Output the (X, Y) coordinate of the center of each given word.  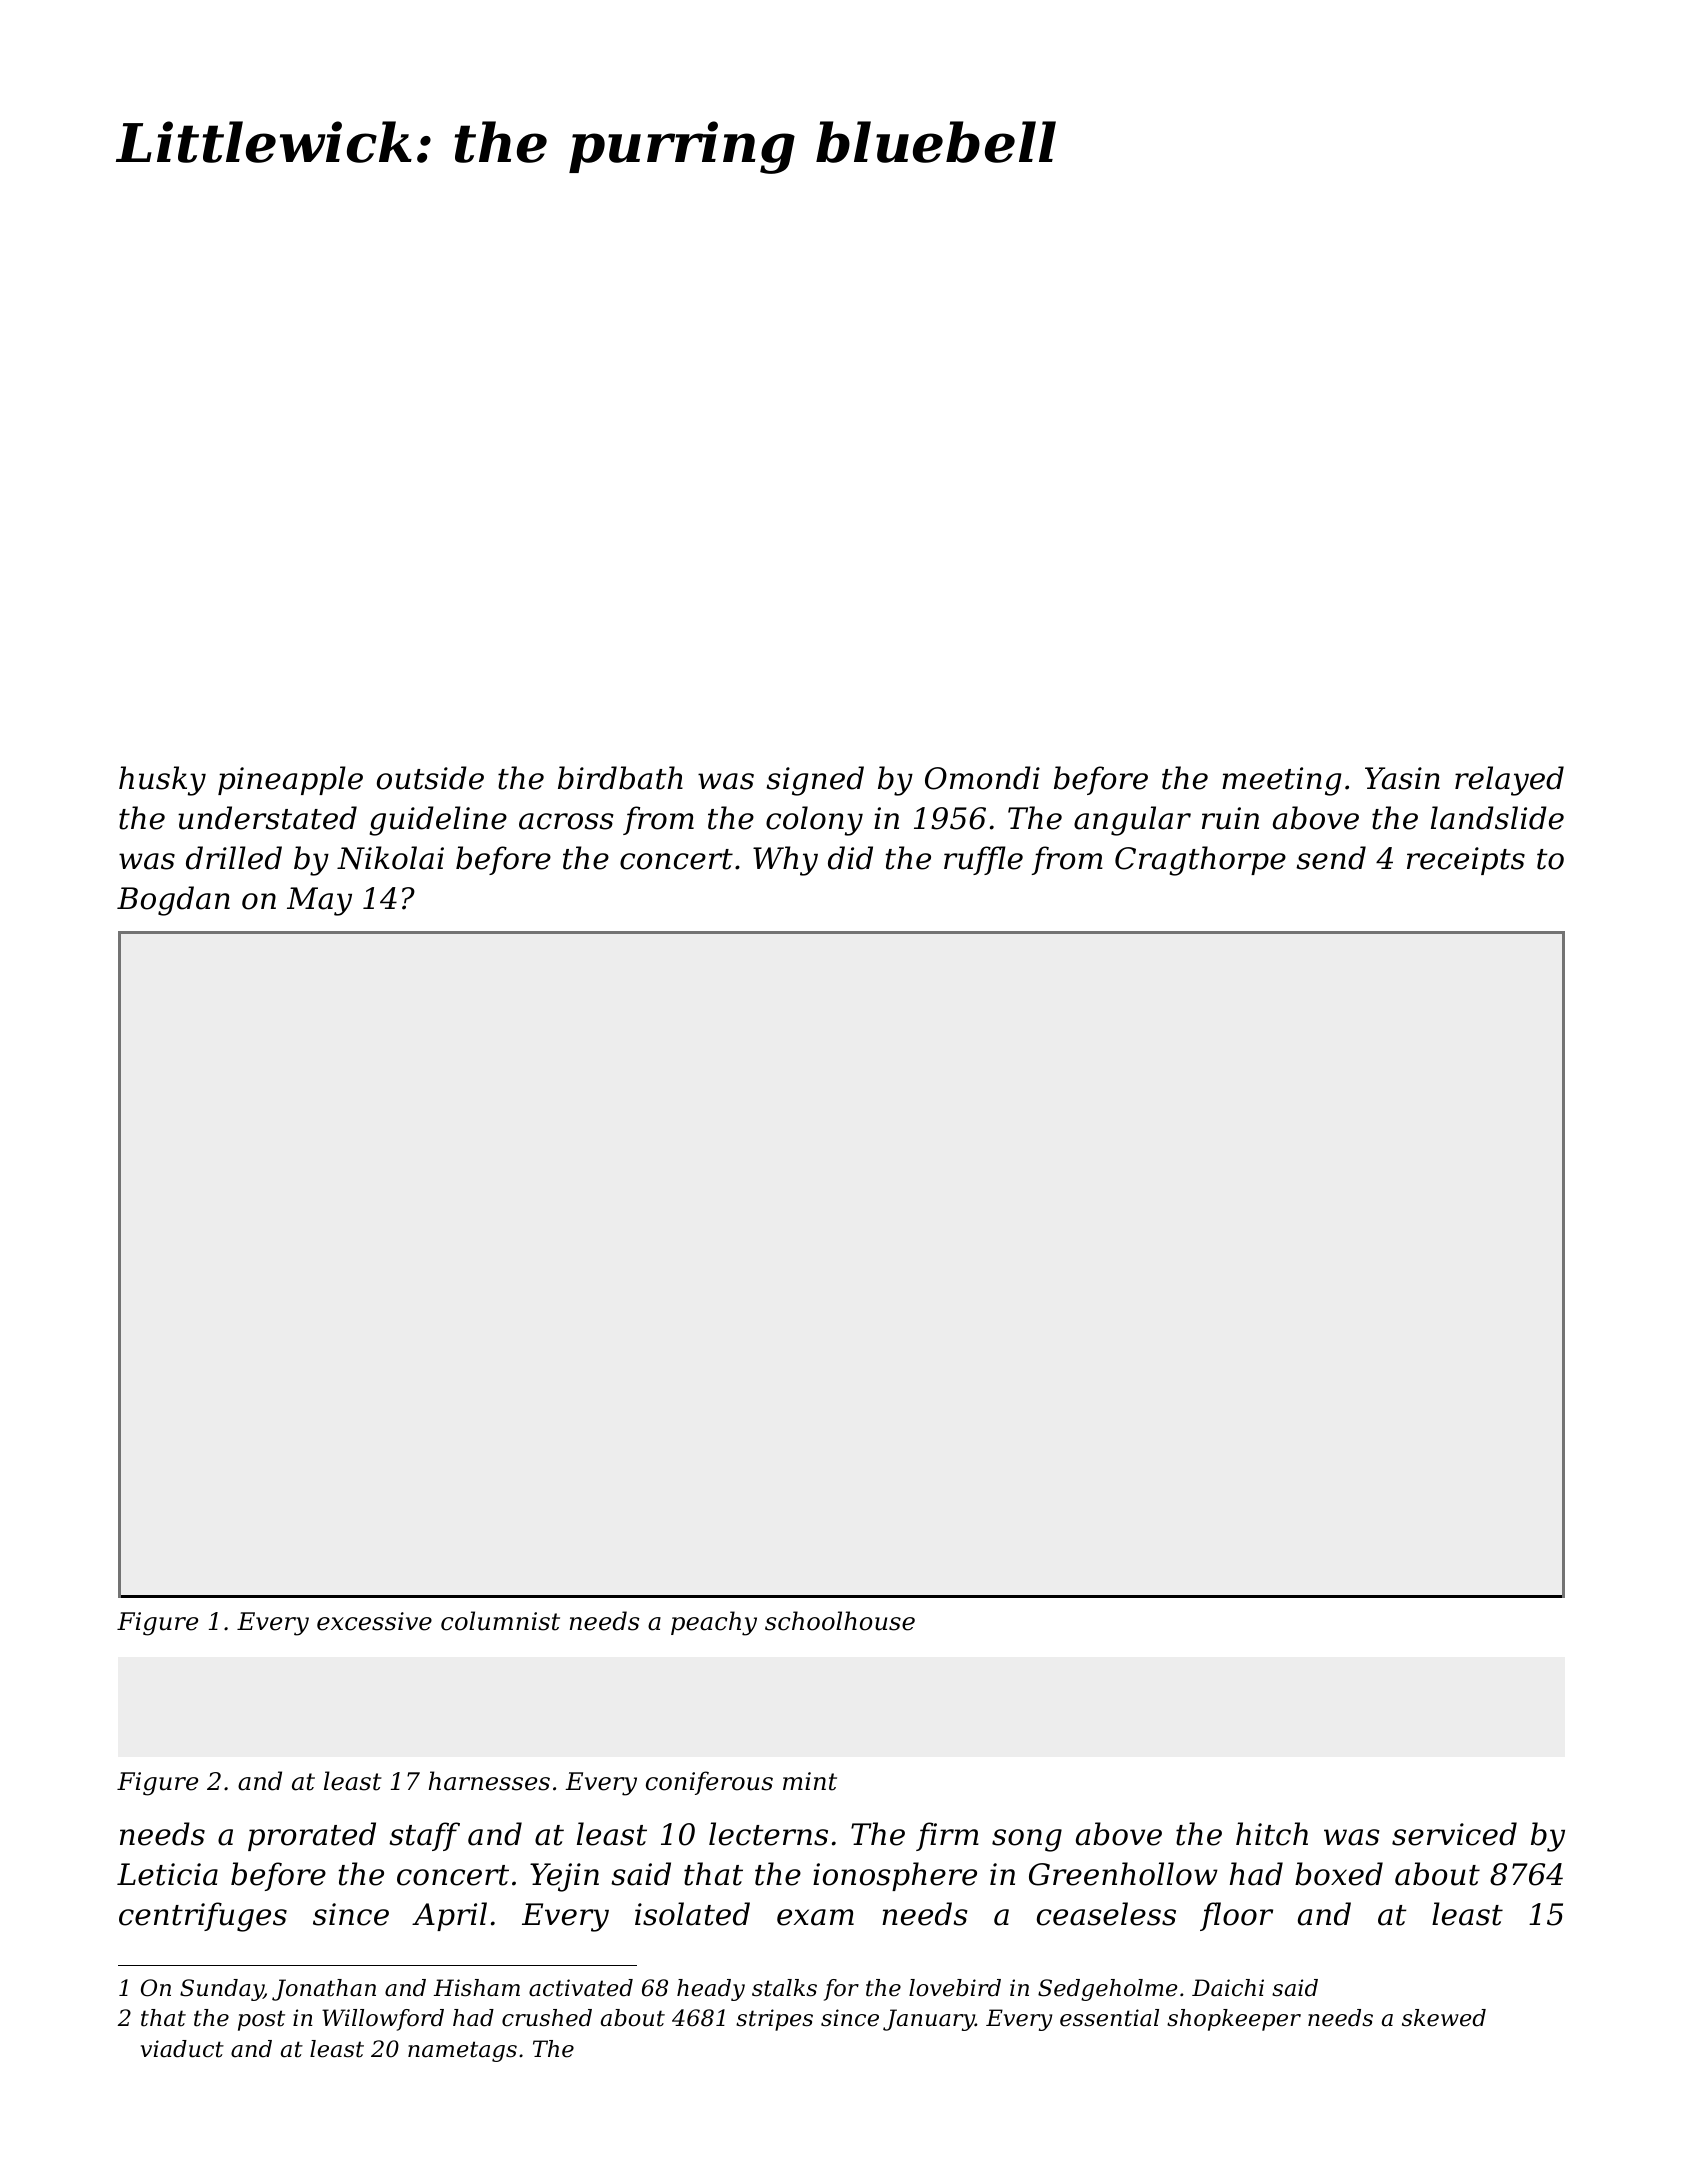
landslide (1497, 818)
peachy (714, 1623)
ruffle (983, 860)
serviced (1454, 1834)
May (319, 901)
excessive (374, 1621)
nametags (462, 2051)
